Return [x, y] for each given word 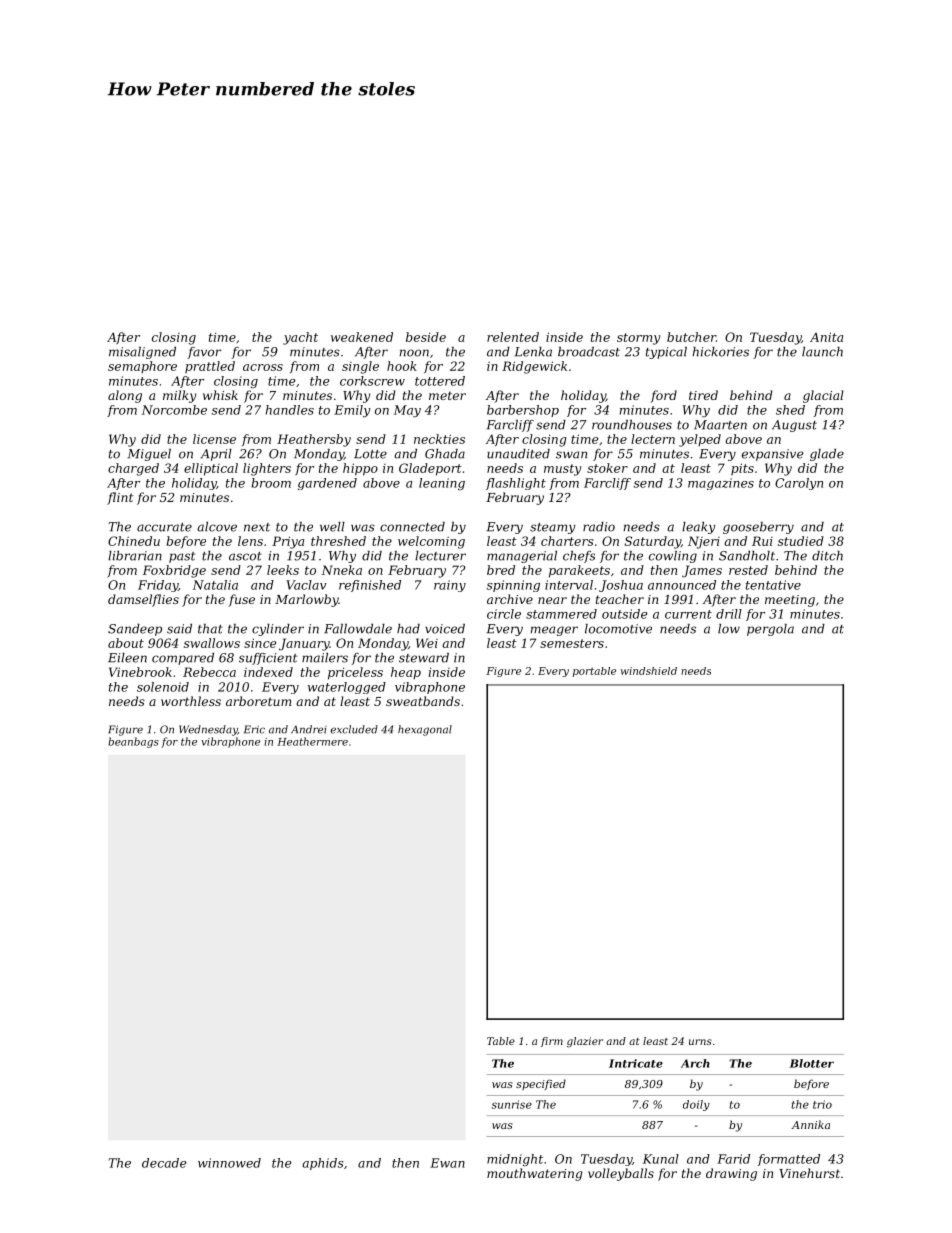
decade [164, 1163]
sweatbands [423, 701]
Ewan [447, 1163]
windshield [649, 671]
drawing [731, 1174]
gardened [327, 484]
